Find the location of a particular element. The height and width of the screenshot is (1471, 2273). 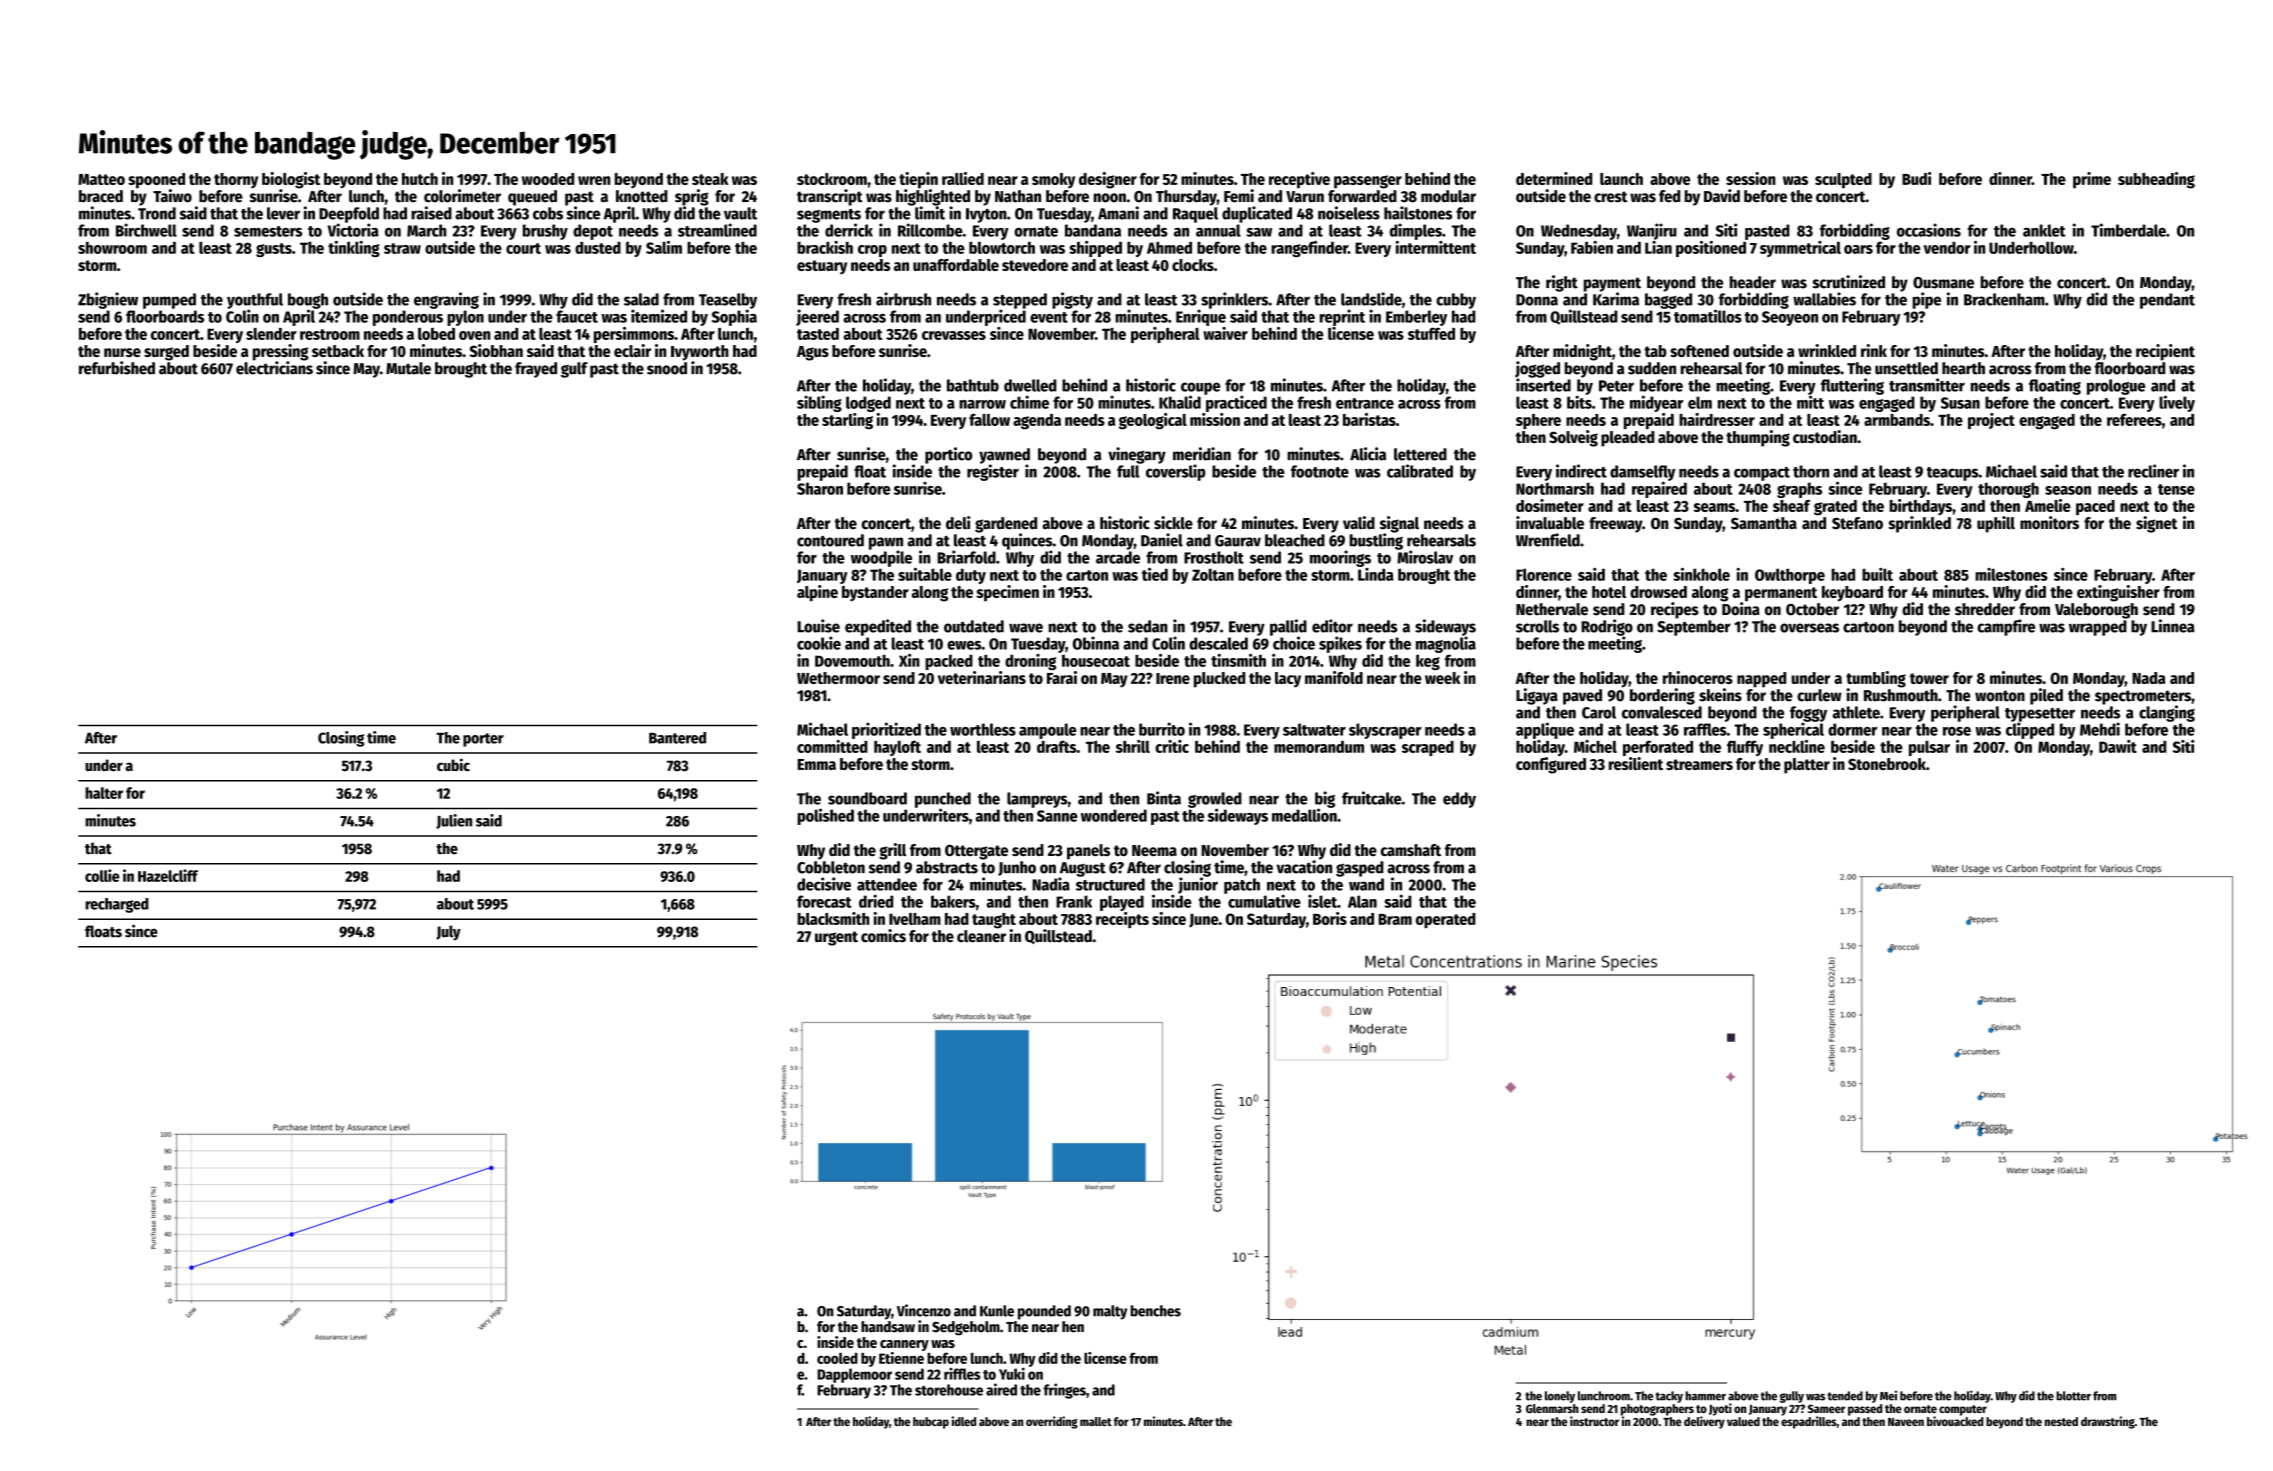

refurbished is located at coordinates (117, 368).
